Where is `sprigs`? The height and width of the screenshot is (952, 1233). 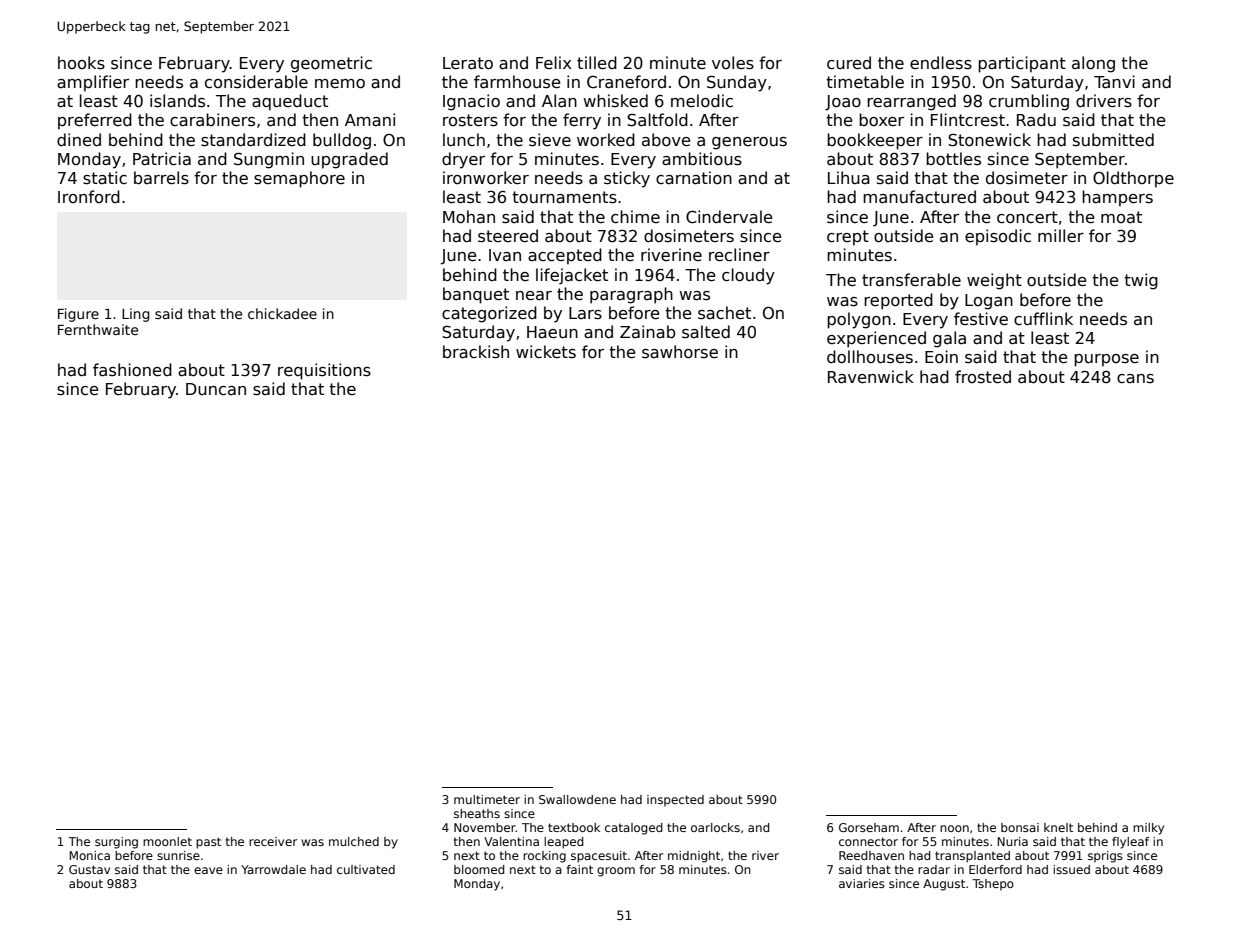 sprigs is located at coordinates (1105, 857).
